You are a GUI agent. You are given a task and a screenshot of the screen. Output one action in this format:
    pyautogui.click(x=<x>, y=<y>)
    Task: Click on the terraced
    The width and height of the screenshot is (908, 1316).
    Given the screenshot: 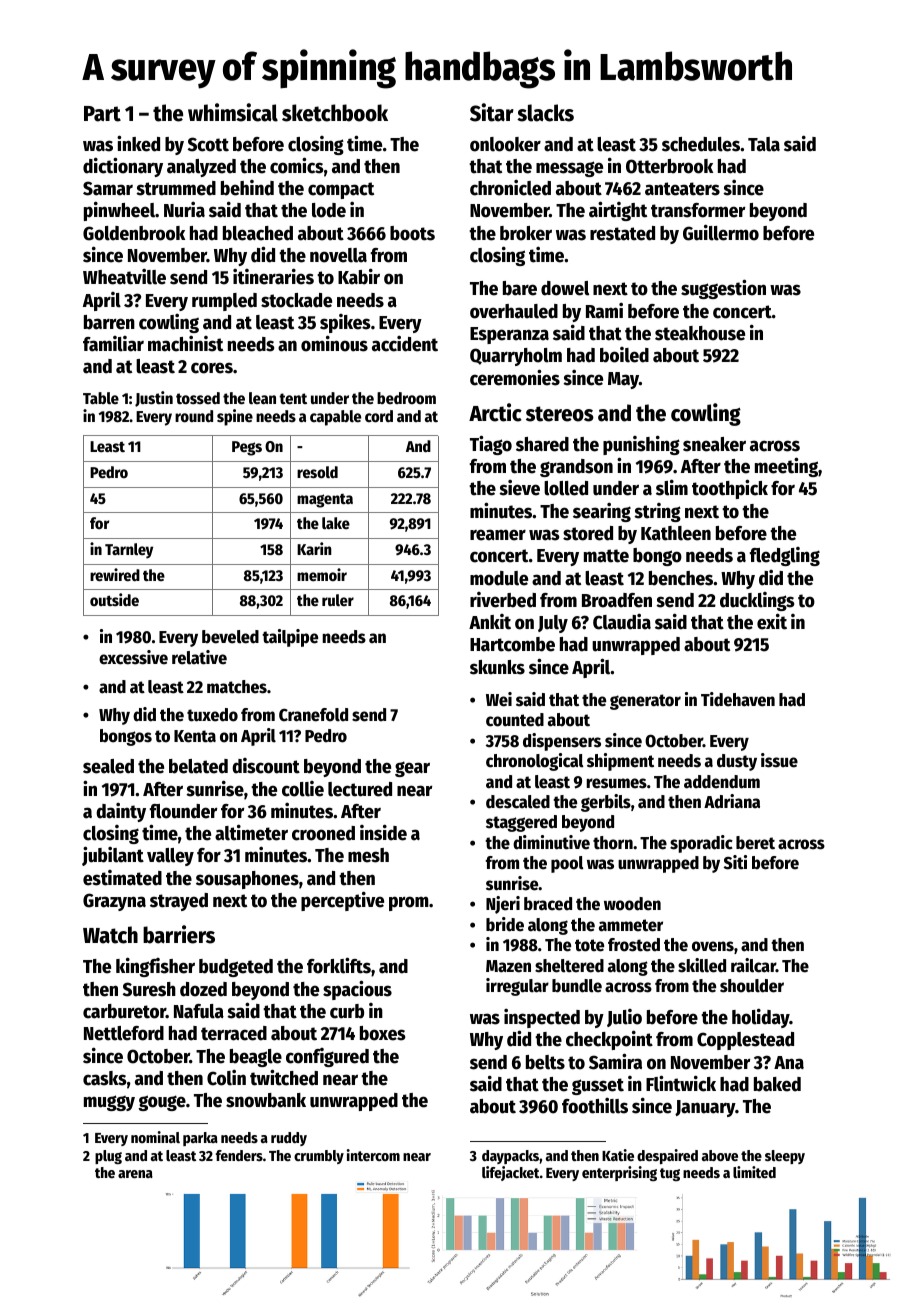 What is the action you would take?
    pyautogui.click(x=234, y=1033)
